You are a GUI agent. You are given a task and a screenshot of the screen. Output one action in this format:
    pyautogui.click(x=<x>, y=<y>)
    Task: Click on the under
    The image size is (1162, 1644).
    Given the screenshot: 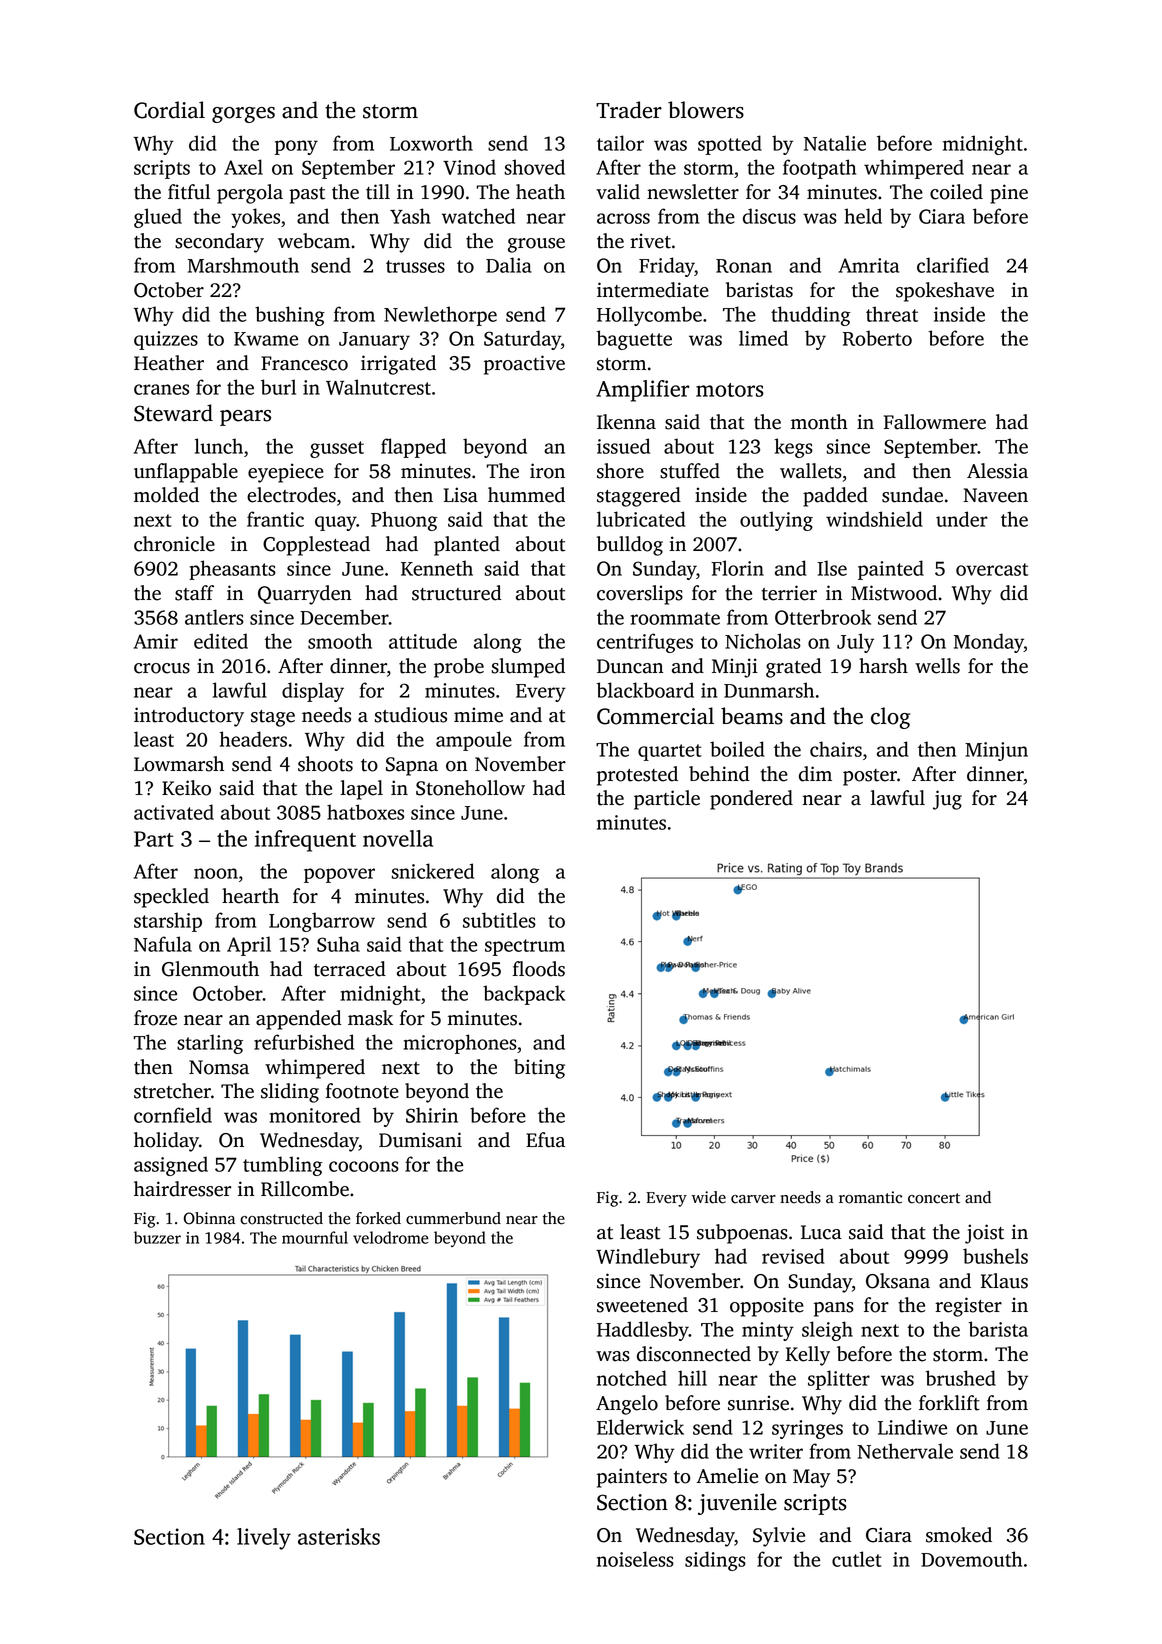 What is the action you would take?
    pyautogui.click(x=962, y=519)
